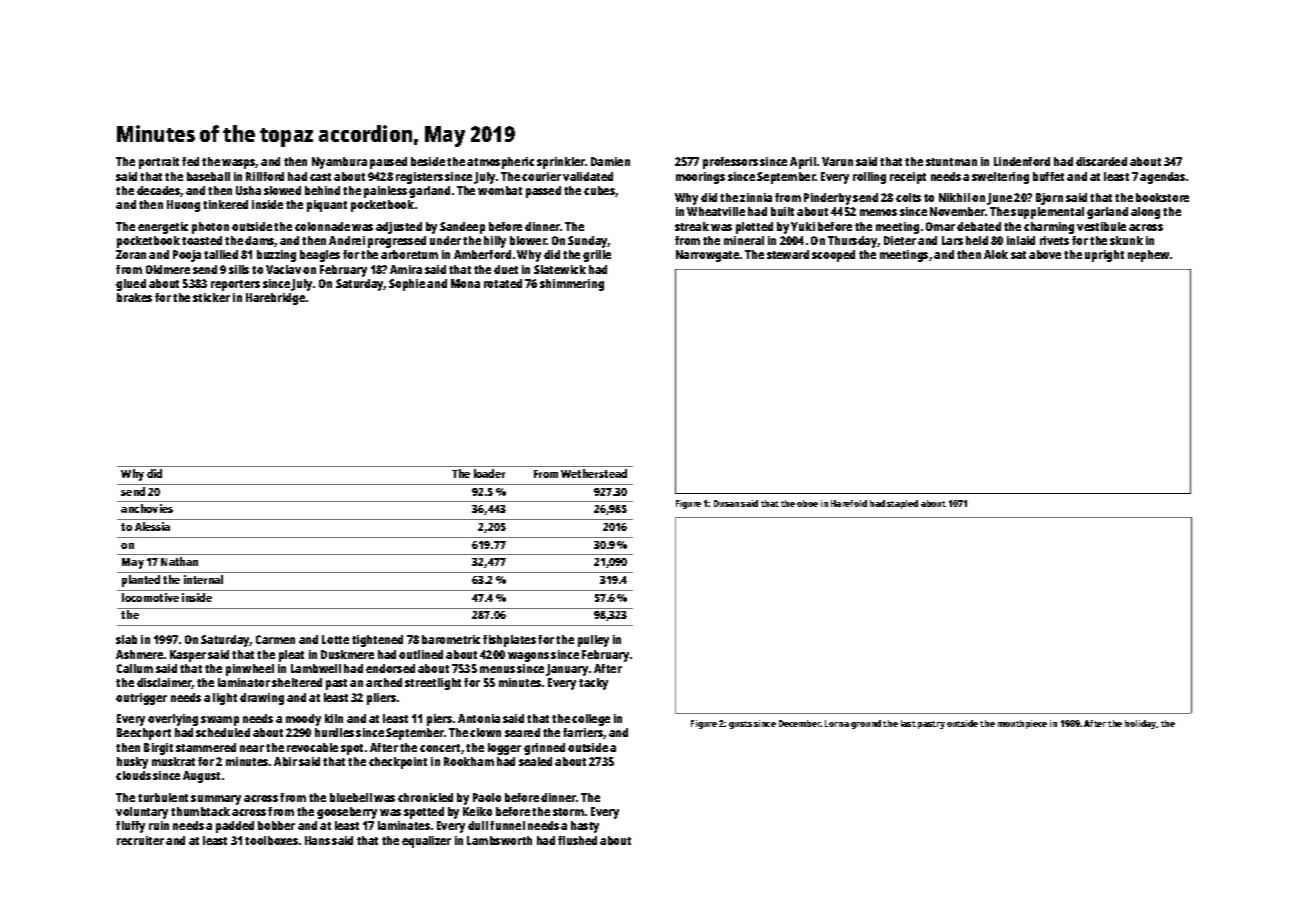 The height and width of the document is (924, 1308). What do you see at coordinates (159, 163) in the document?
I see `portrait` at bounding box center [159, 163].
